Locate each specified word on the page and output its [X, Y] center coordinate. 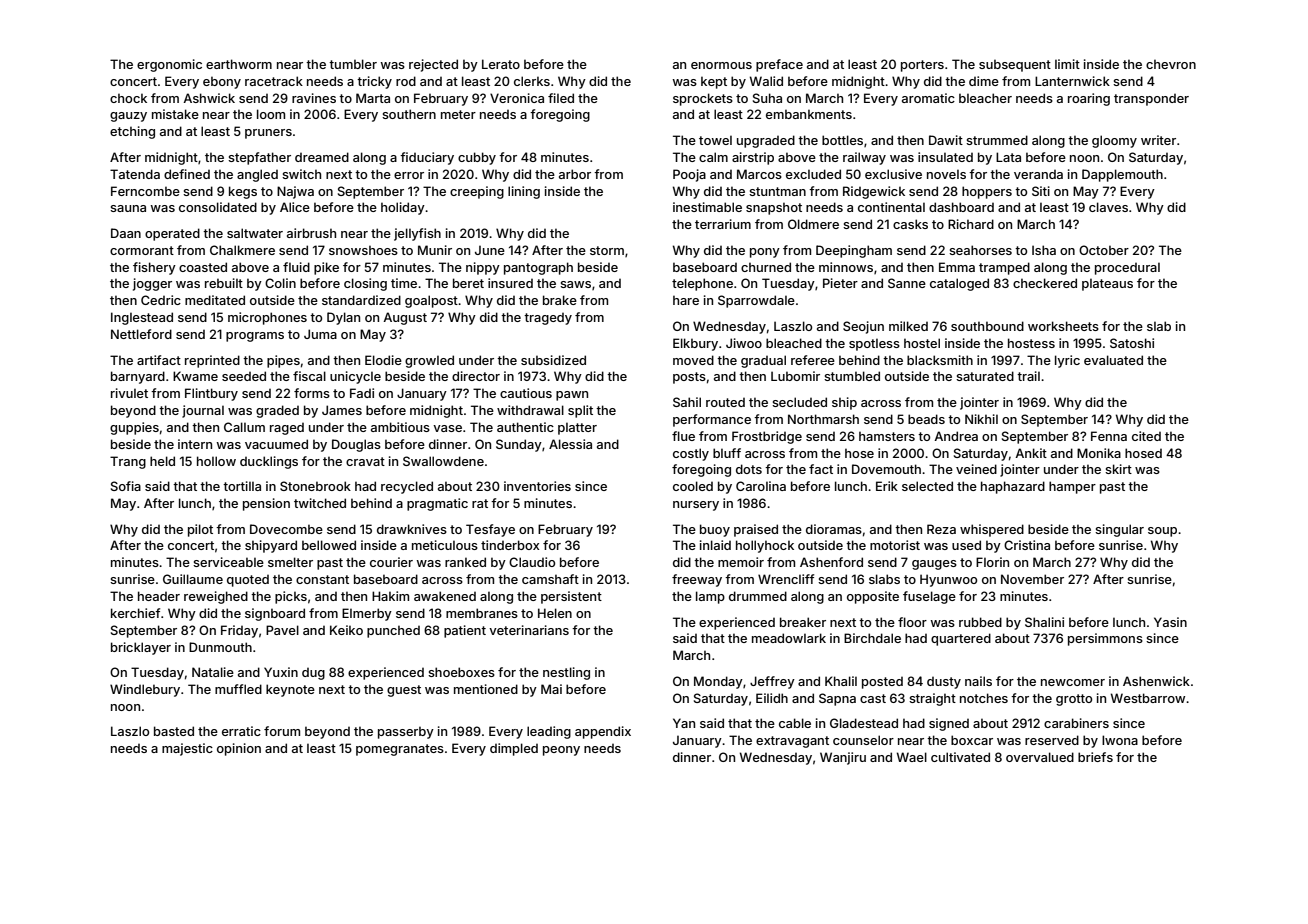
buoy [715, 530]
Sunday [519, 445]
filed [561, 98]
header [159, 596]
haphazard [1013, 487]
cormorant [142, 250]
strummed [997, 140]
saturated [985, 376]
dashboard [961, 207]
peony [561, 751]
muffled [238, 689]
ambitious [400, 427]
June [490, 250]
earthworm [239, 64]
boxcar [972, 740]
